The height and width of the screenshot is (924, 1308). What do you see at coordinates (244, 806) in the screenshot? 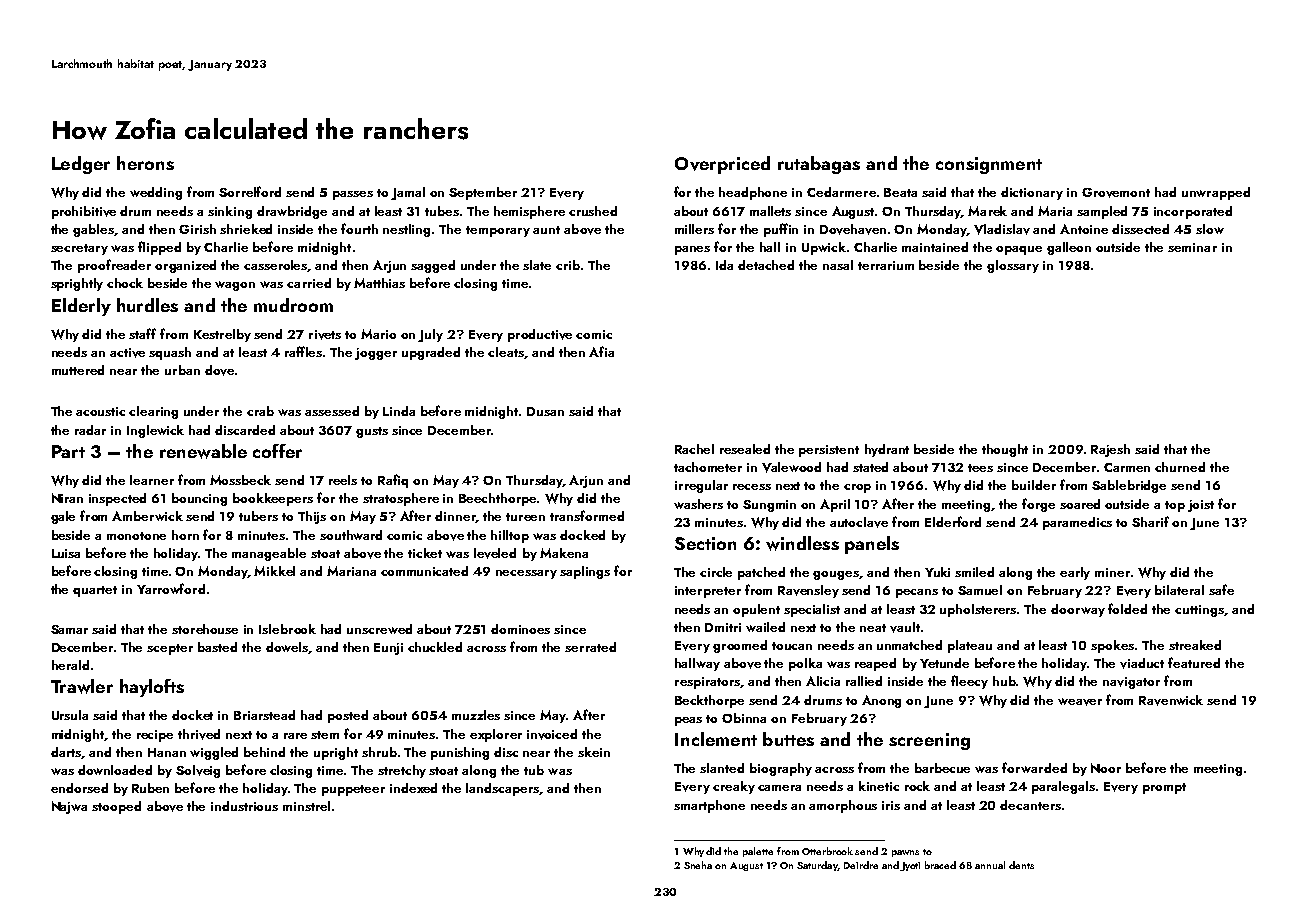
I see `industrious` at bounding box center [244, 806].
